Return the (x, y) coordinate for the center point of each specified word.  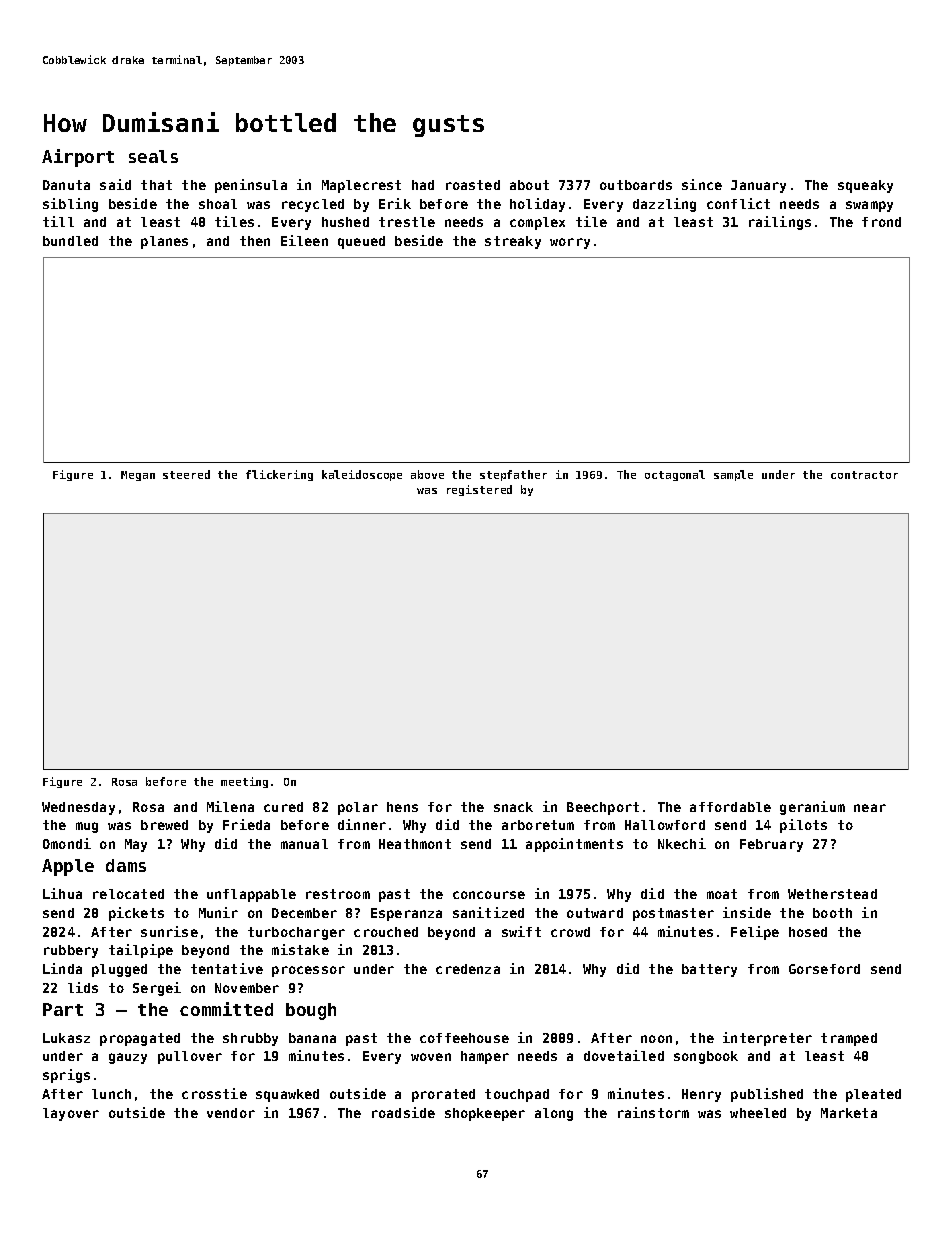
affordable (730, 807)
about (529, 185)
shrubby (250, 1039)
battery (709, 970)
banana (312, 1038)
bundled (70, 241)
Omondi (67, 843)
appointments (574, 845)
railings (780, 223)
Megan (138, 476)
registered (479, 490)
